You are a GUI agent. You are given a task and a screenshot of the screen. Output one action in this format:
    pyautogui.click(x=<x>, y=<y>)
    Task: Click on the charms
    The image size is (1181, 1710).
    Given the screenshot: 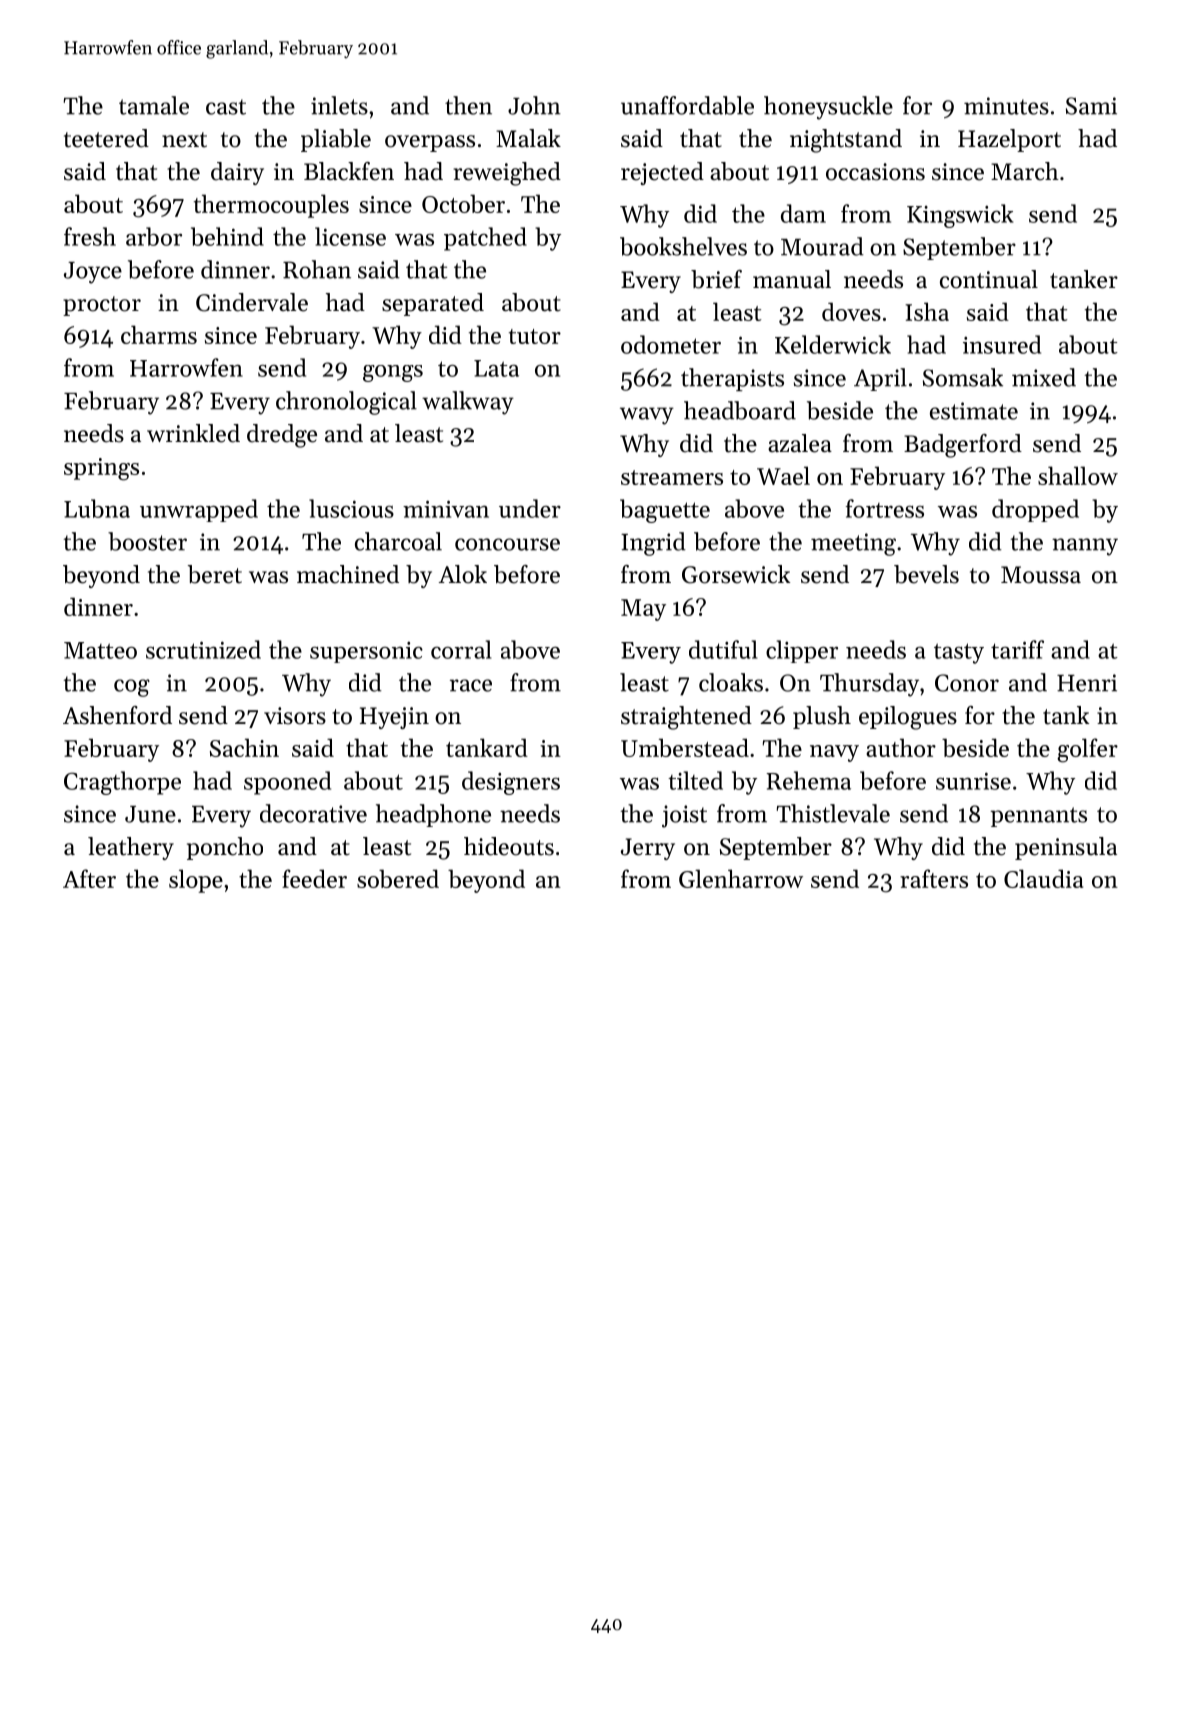 What is the action you would take?
    pyautogui.click(x=159, y=334)
